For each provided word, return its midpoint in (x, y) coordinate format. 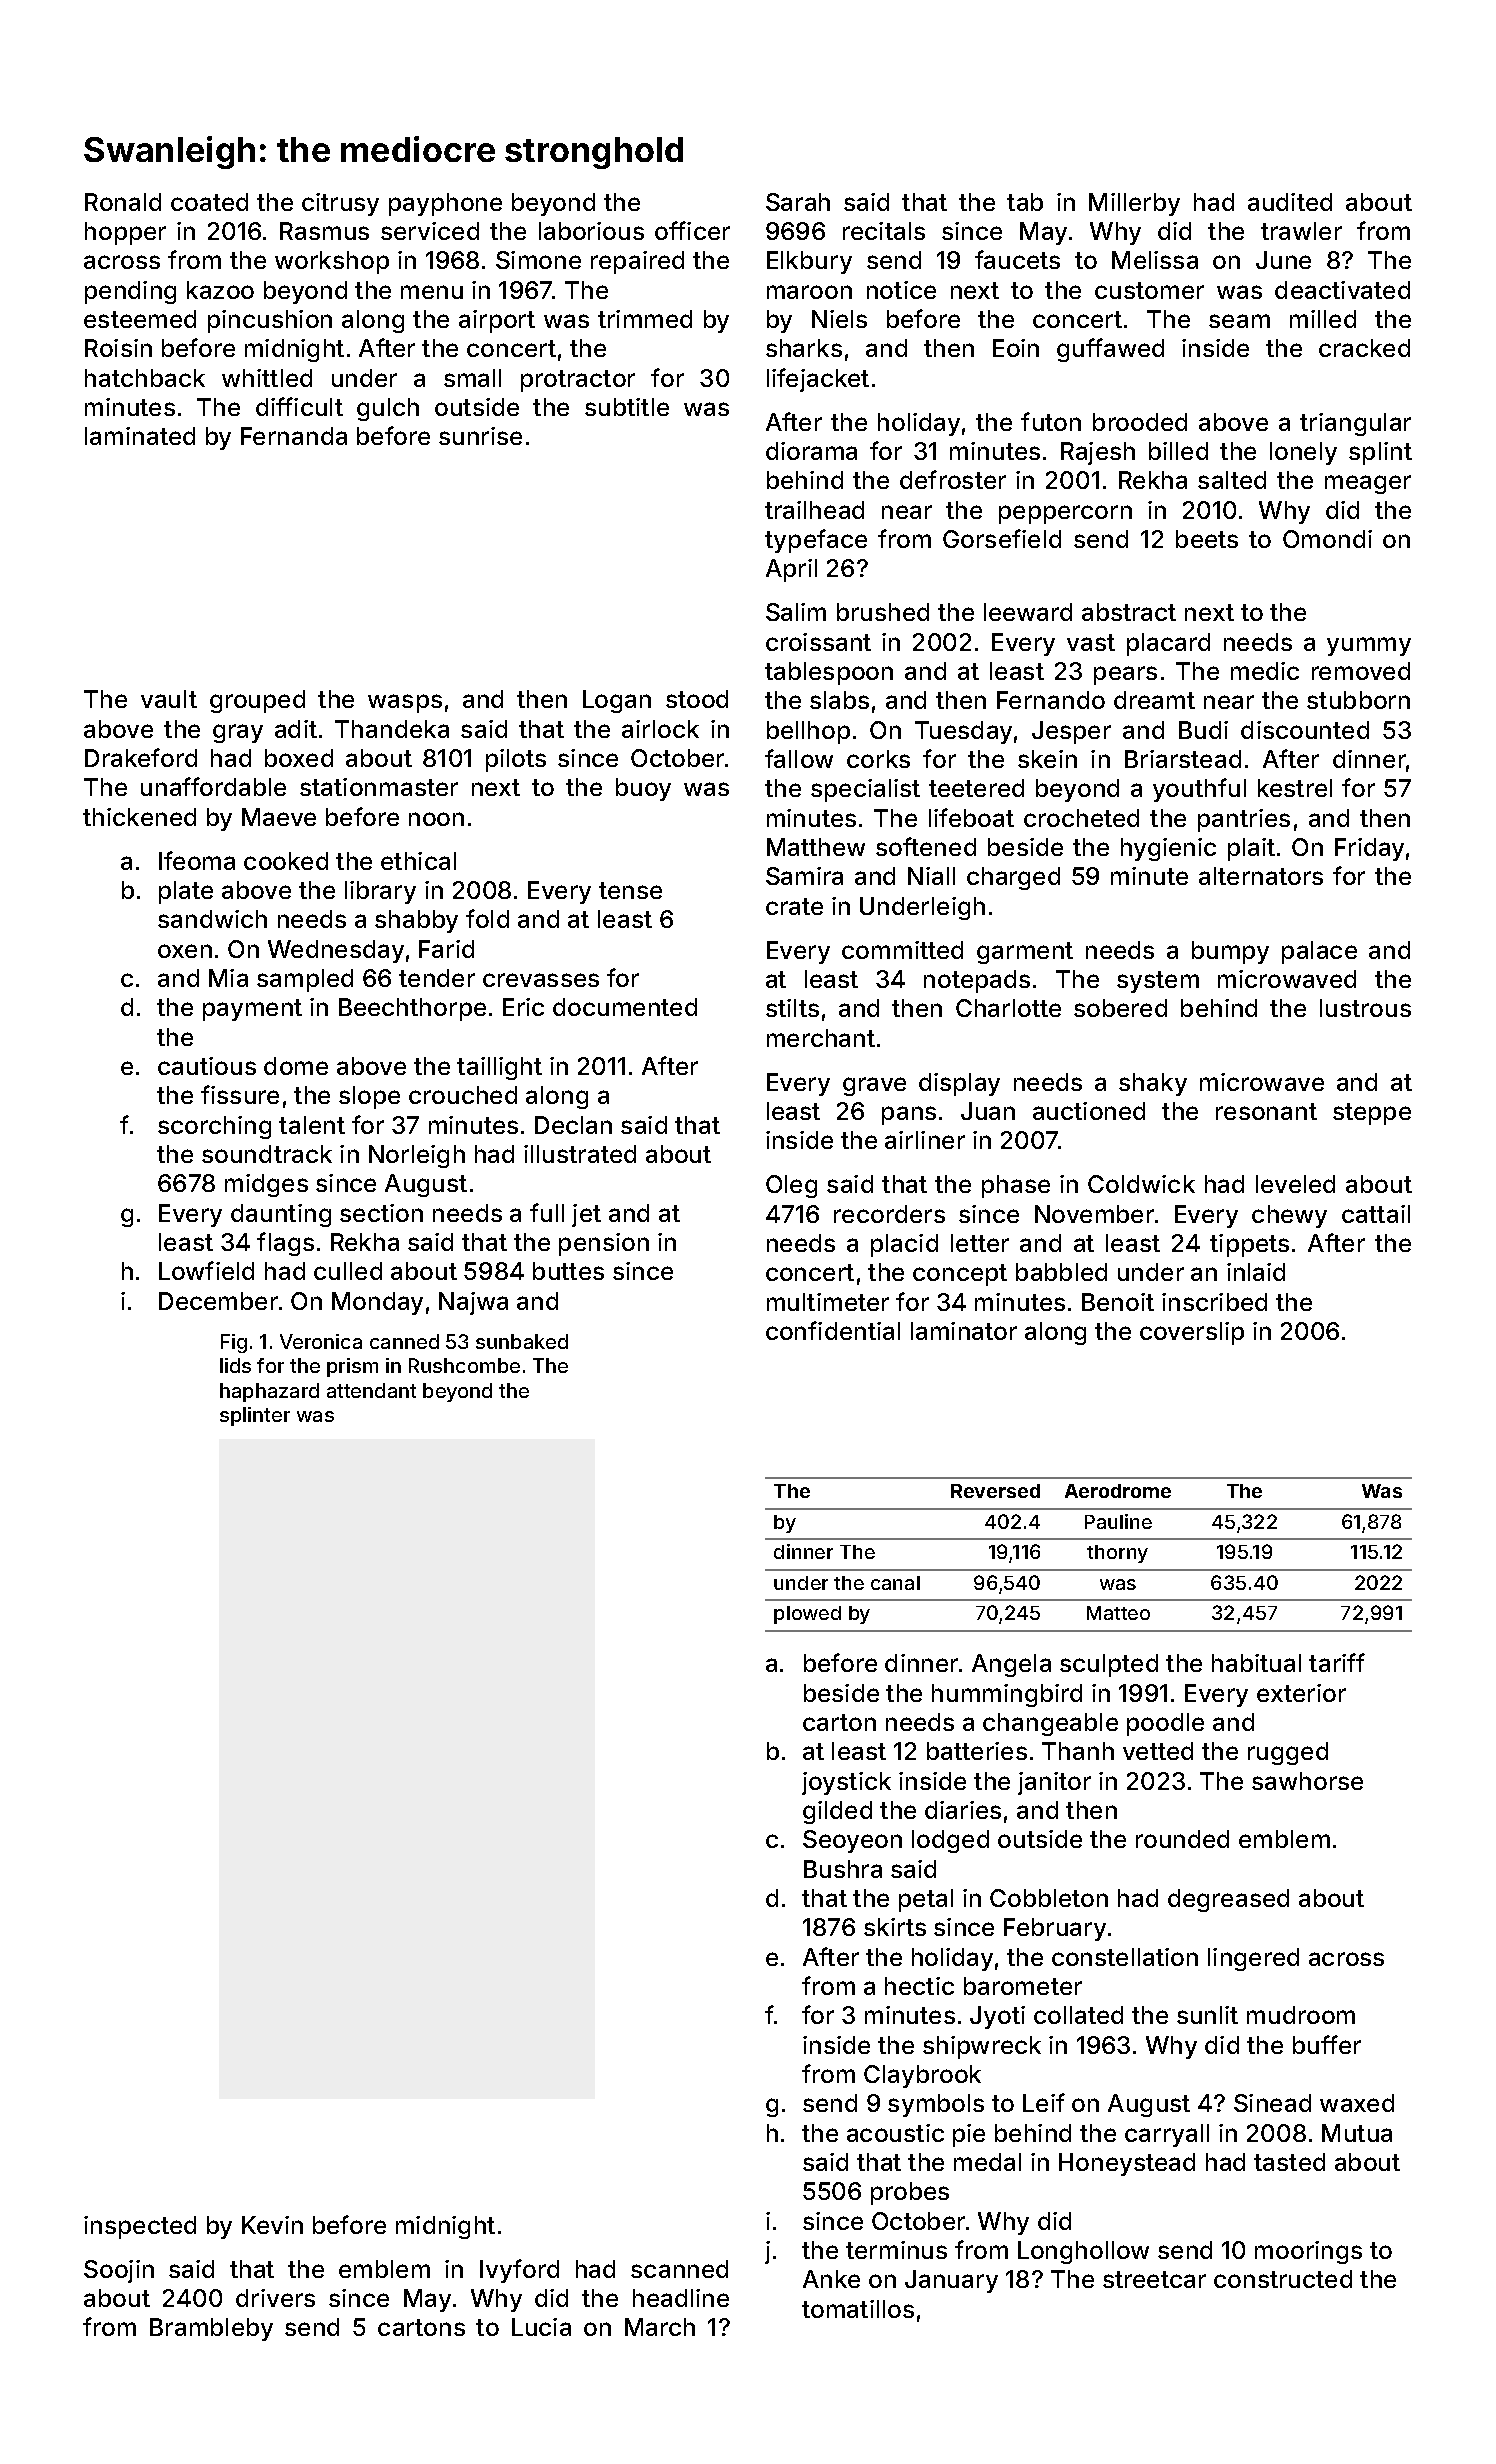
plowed (807, 1615)
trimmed (645, 319)
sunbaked (522, 1341)
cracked (1364, 348)
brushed (883, 612)
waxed (1357, 2103)
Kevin (272, 2225)
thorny (1117, 1554)
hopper (125, 233)
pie (969, 2135)
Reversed (995, 1491)
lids (235, 1365)
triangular (1355, 424)
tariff (1337, 1662)
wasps (405, 703)
